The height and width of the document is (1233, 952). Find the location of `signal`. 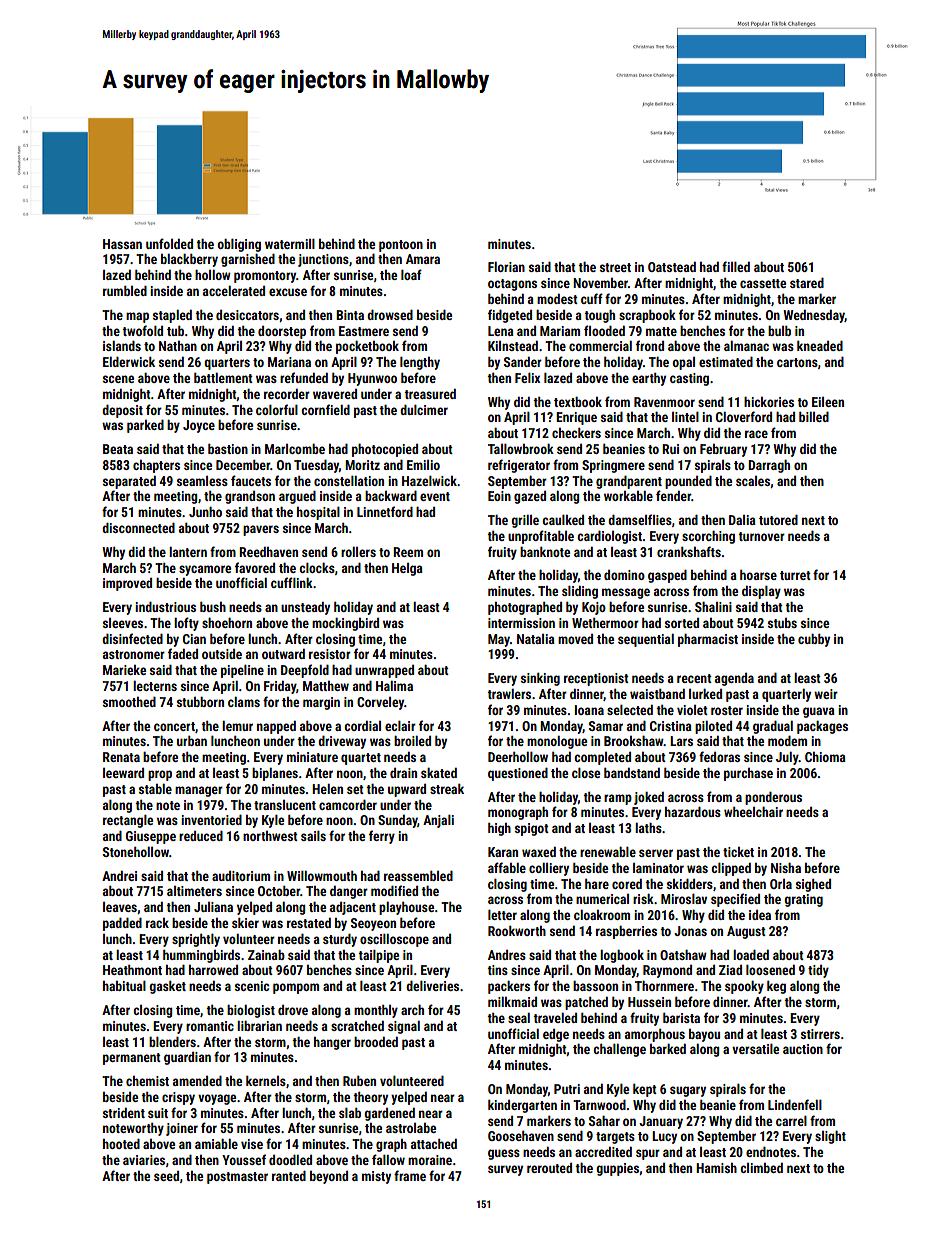

signal is located at coordinates (404, 1027).
